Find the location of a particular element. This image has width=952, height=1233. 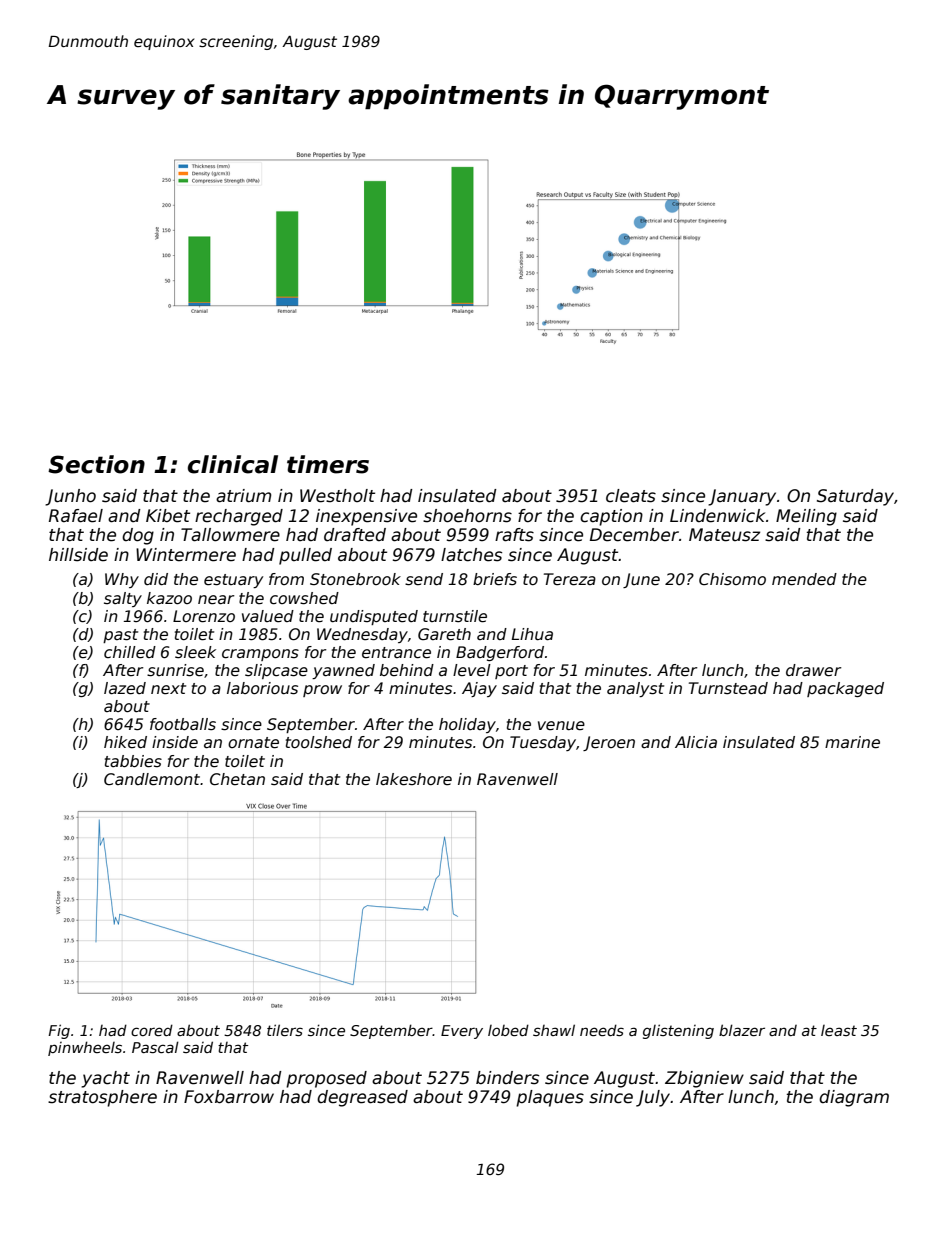

entrance is located at coordinates (396, 653).
